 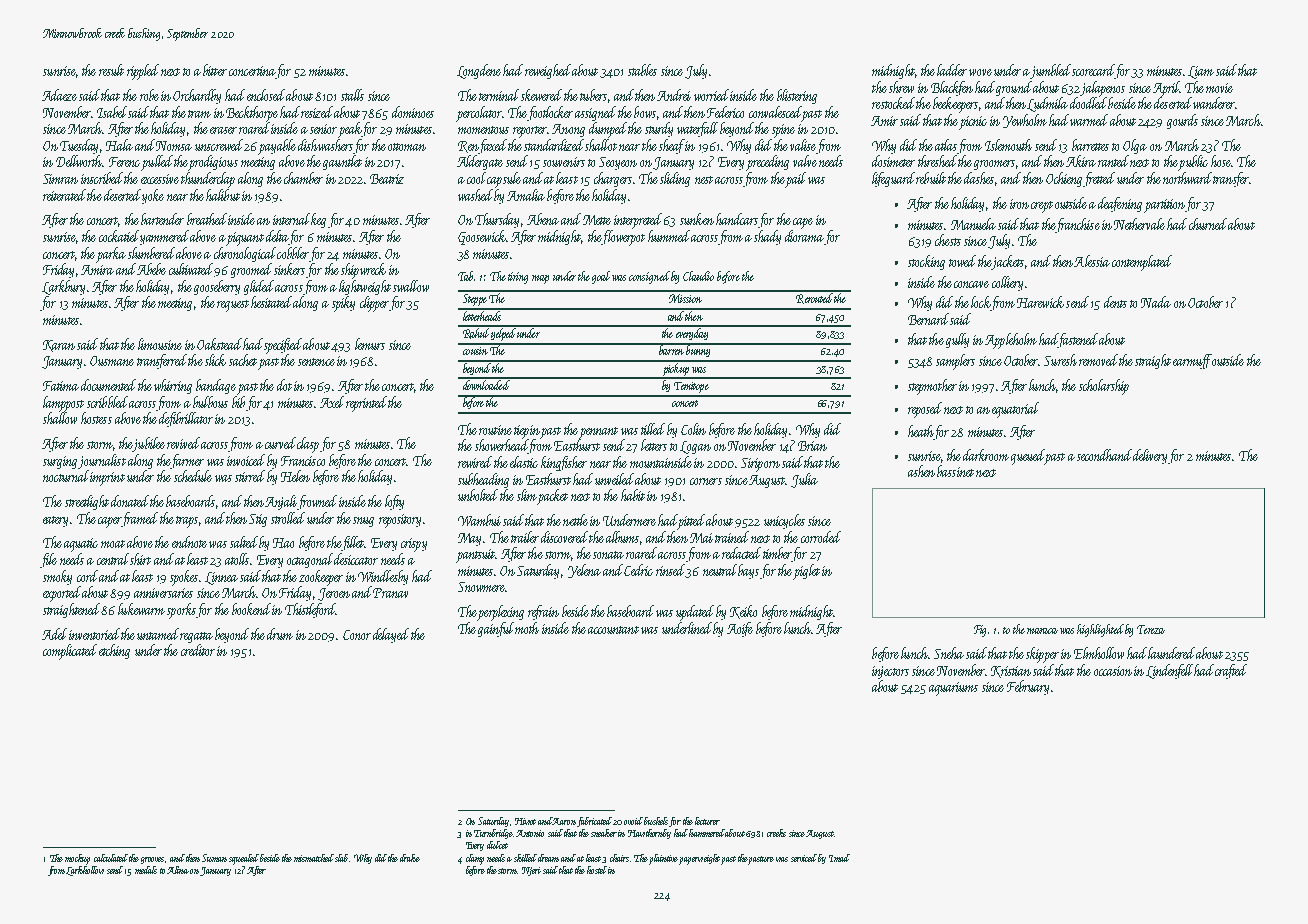 I want to click on Goosewick, so click(x=482, y=237).
